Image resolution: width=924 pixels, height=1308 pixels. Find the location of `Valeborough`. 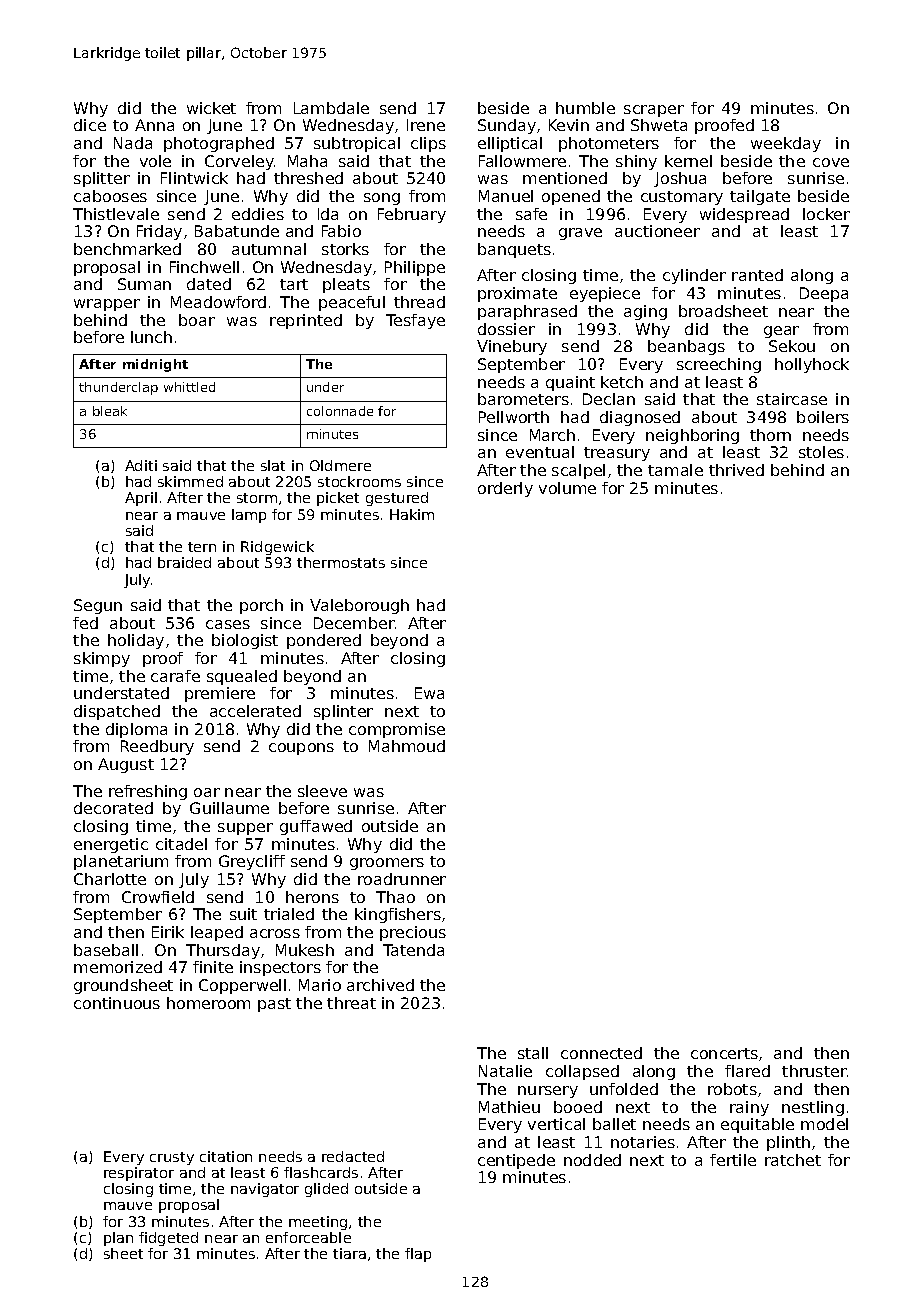

Valeborough is located at coordinates (359, 606).
